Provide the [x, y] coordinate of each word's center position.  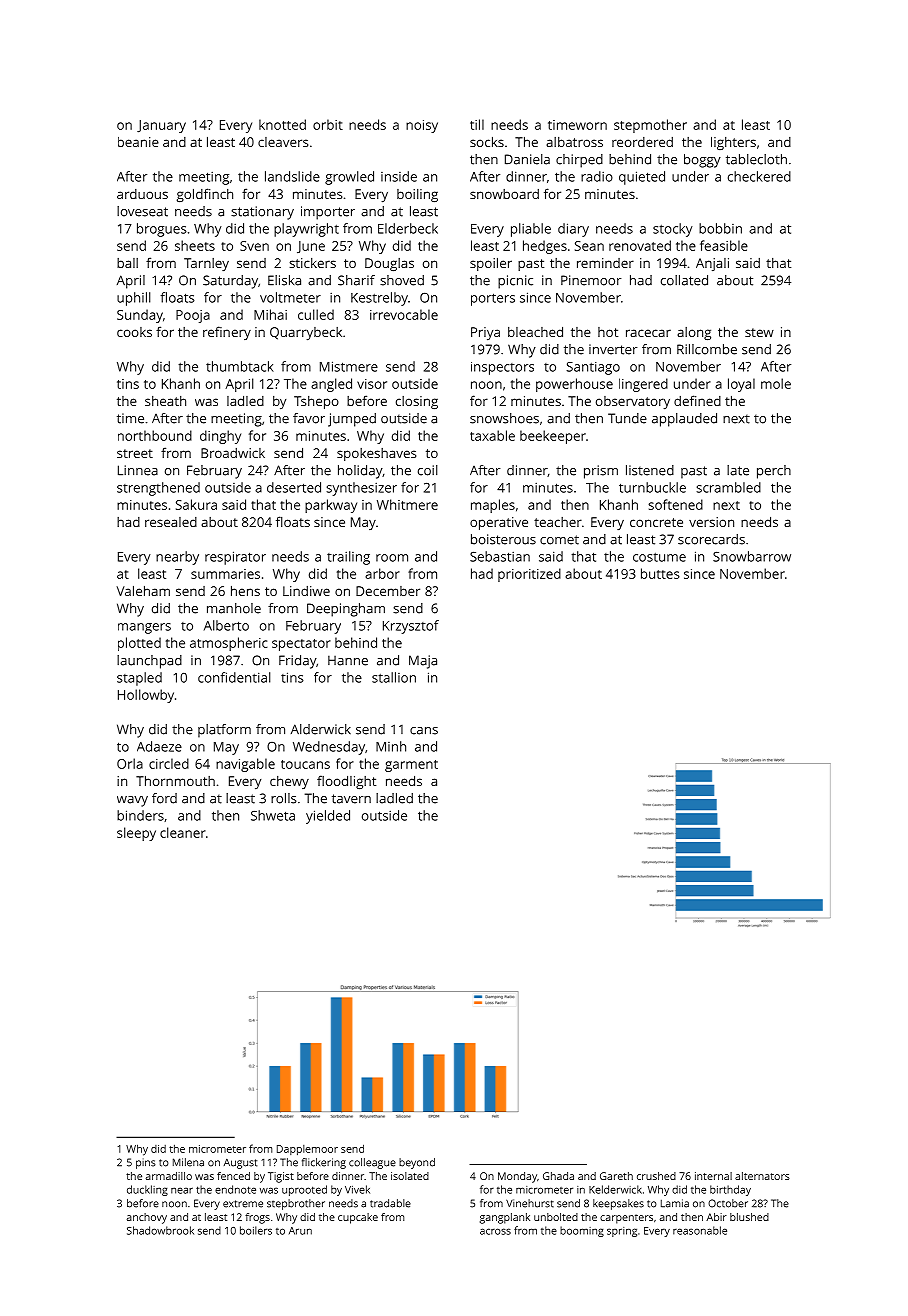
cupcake [358, 1218]
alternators [762, 1176]
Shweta [273, 815]
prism [601, 472]
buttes [660, 573]
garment [411, 766]
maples [493, 506]
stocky [673, 230]
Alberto [226, 625]
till [477, 124]
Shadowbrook [160, 1230]
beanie [138, 142]
